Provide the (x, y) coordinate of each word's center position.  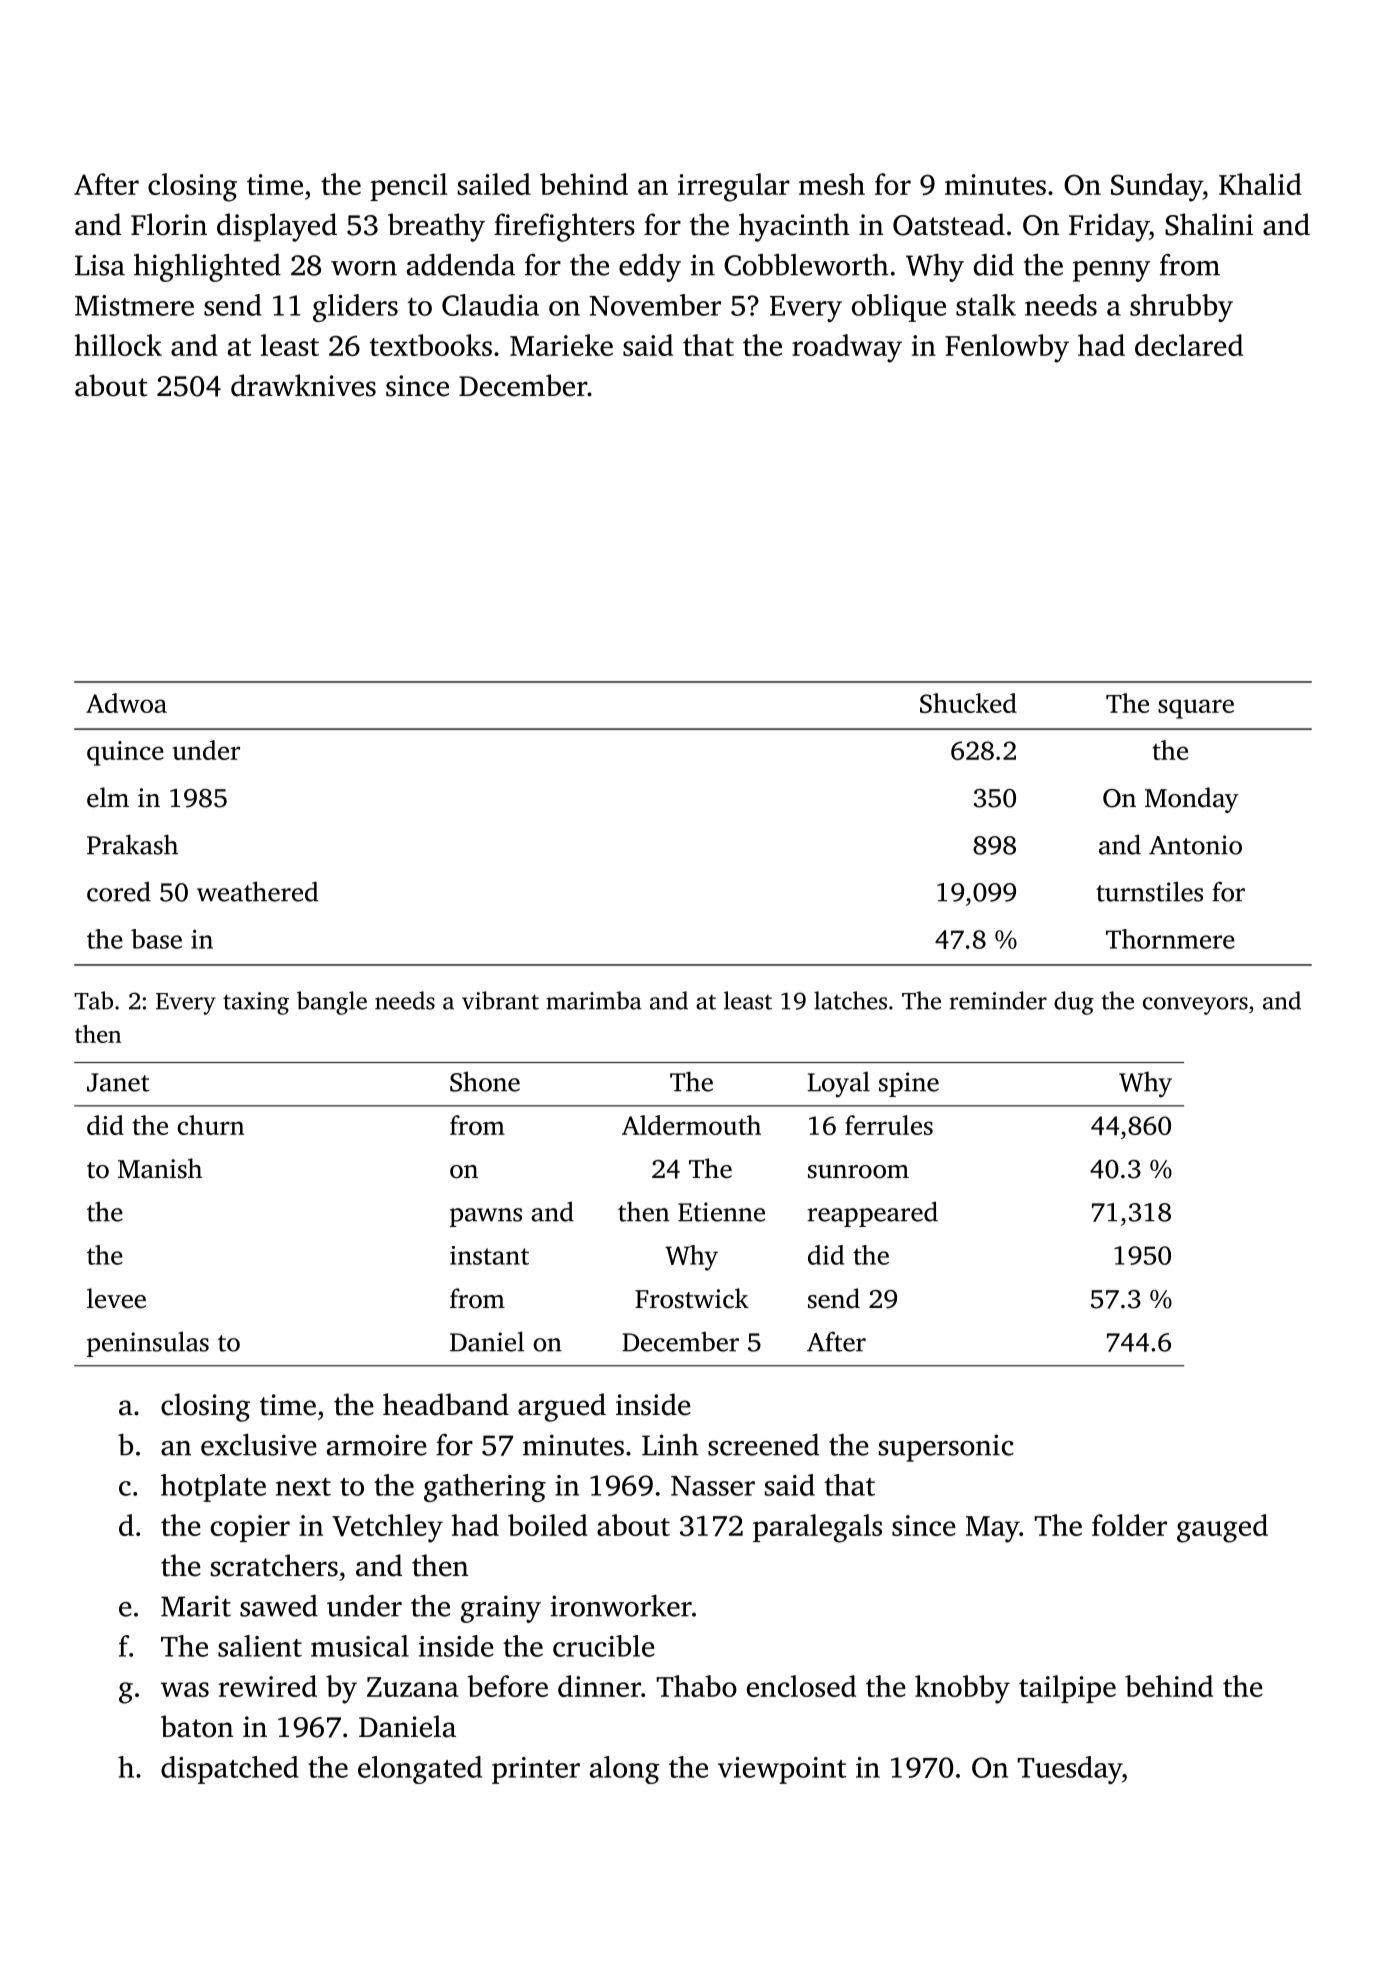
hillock (118, 345)
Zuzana (413, 1687)
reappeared (872, 1214)
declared (1189, 345)
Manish (160, 1168)
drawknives (303, 385)
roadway (847, 348)
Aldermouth (691, 1125)
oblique (899, 308)
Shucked (968, 703)
